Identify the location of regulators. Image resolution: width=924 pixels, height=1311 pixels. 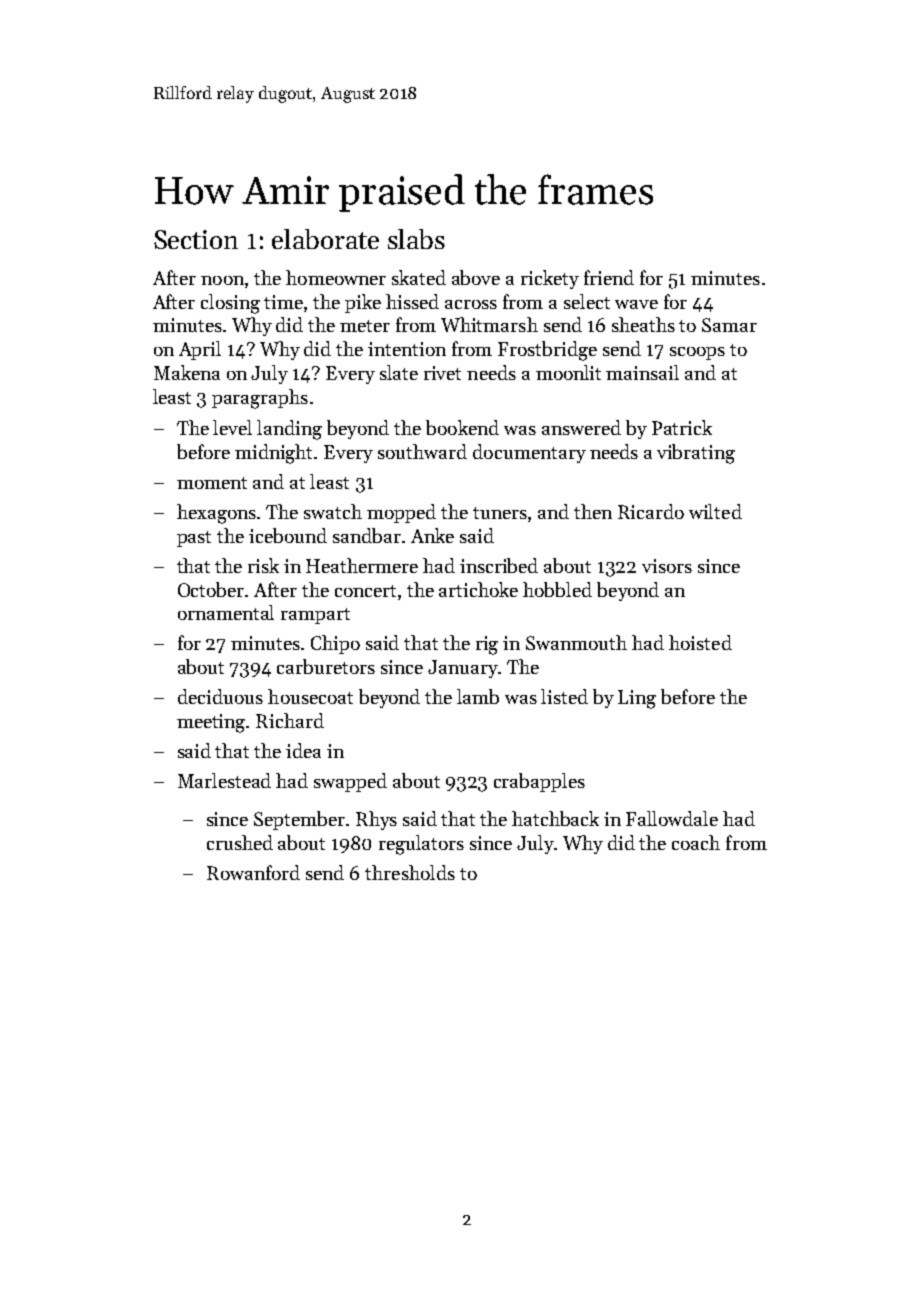
(421, 845).
